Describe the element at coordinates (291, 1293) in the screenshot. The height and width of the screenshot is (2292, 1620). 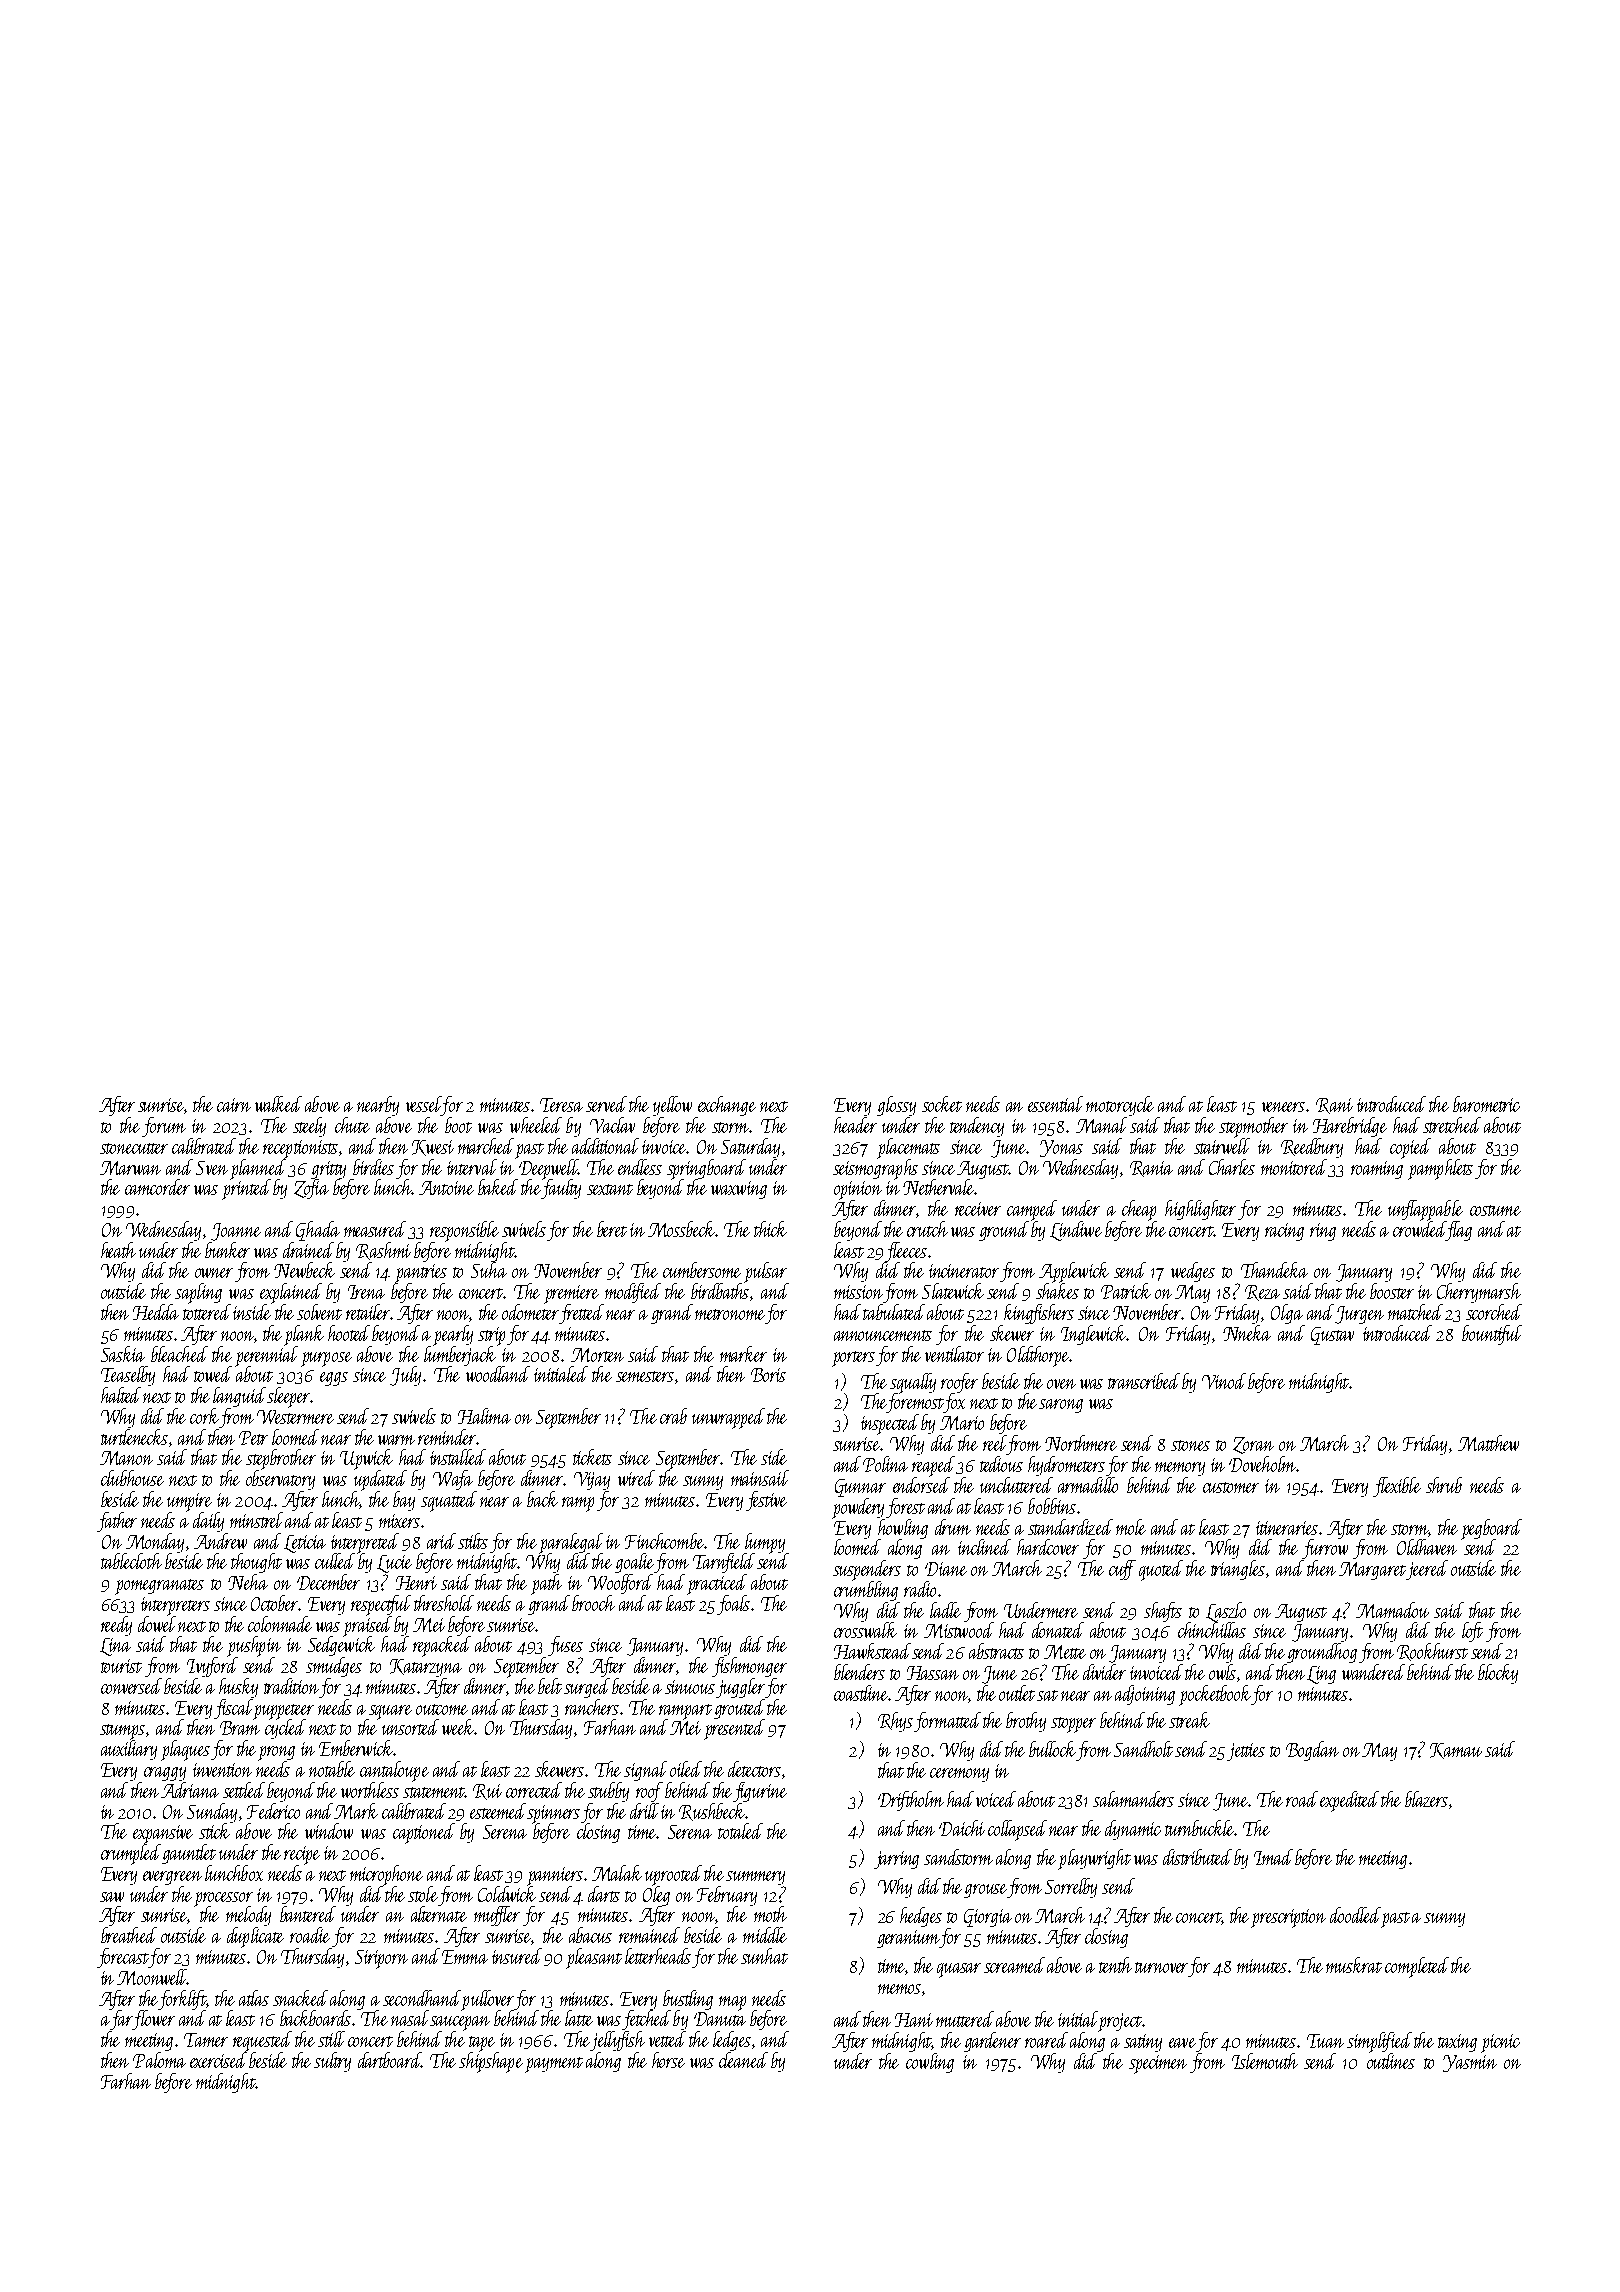
I see `explained` at that location.
